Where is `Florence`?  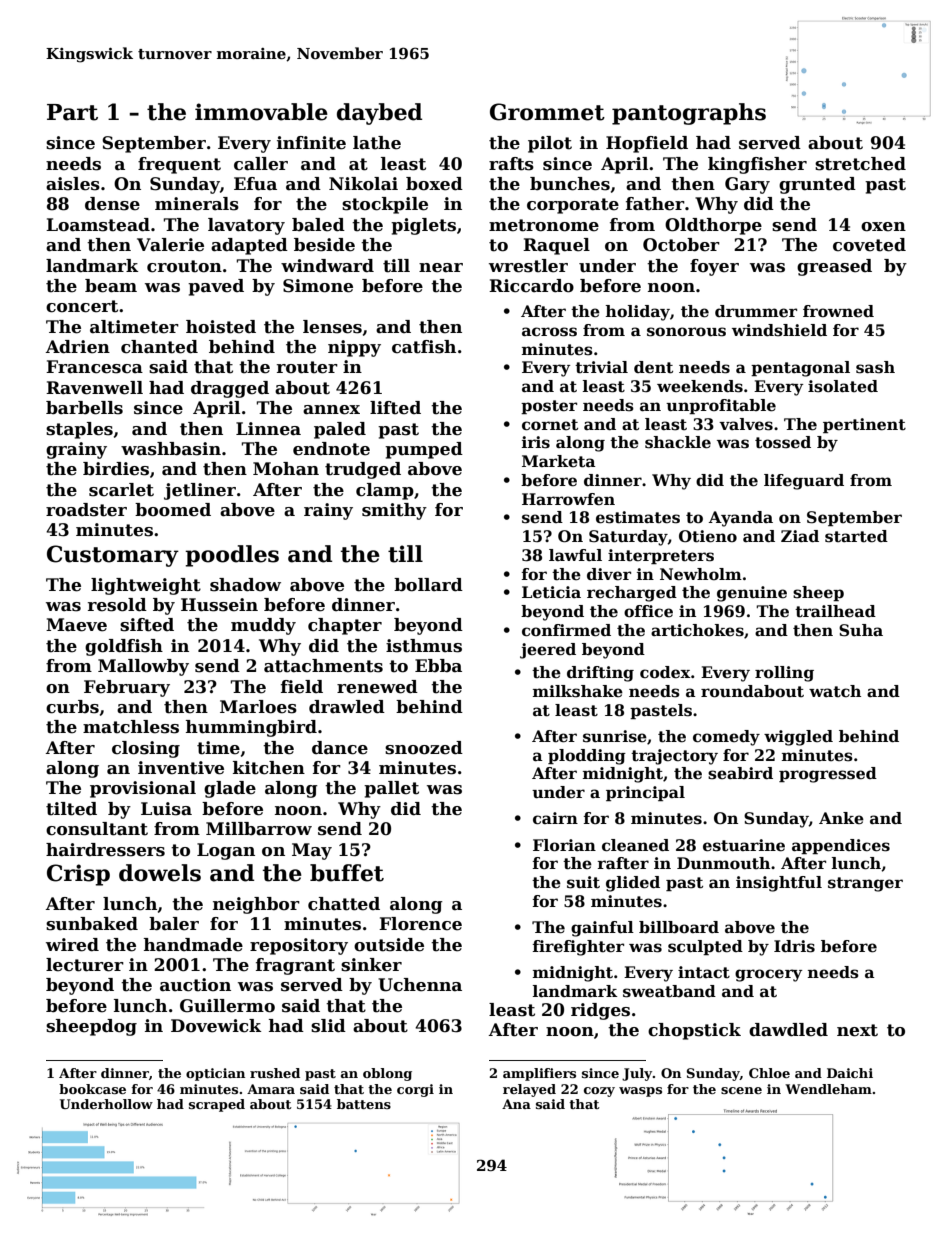 Florence is located at coordinates (420, 924).
